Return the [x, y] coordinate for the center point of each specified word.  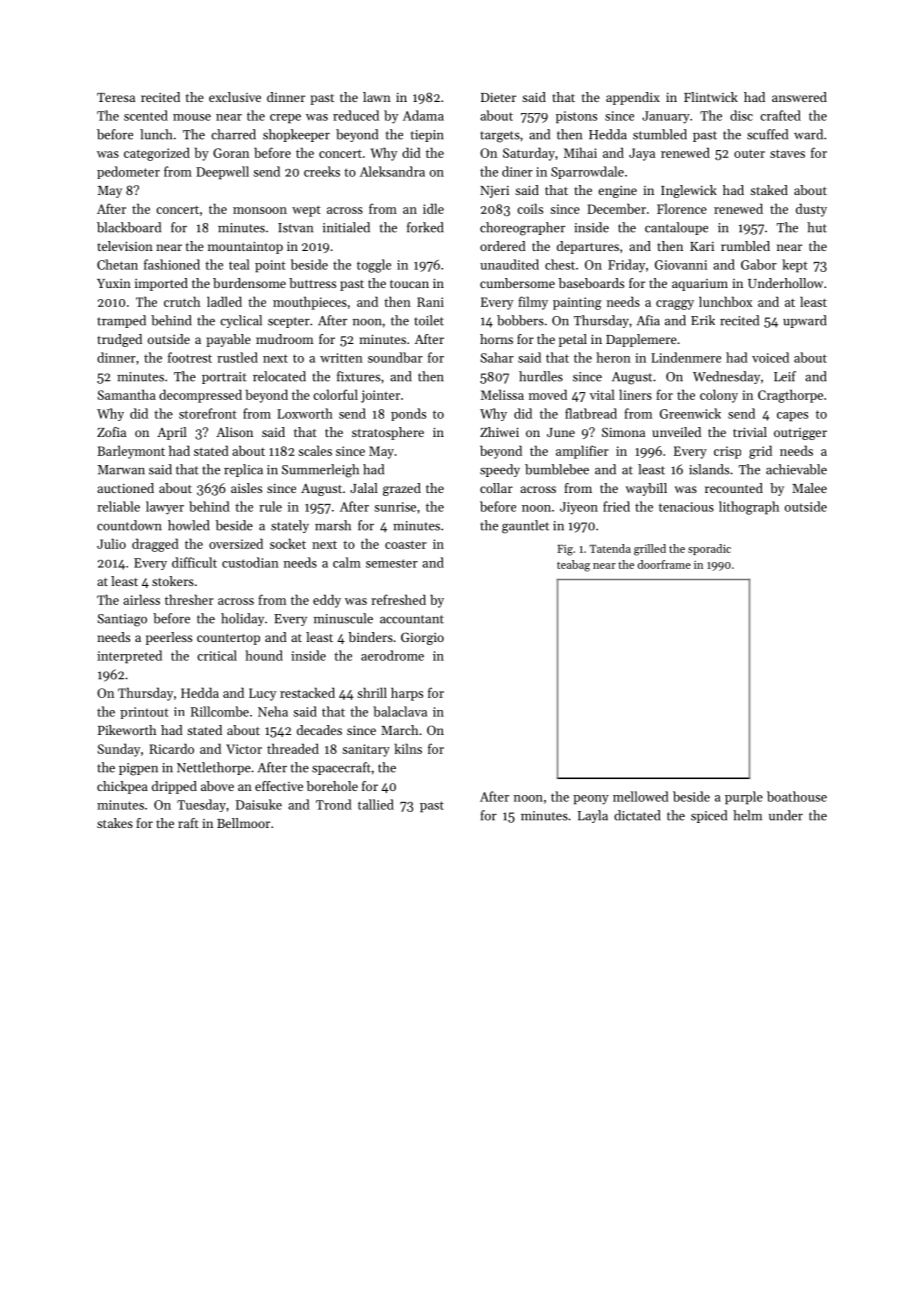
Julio [111, 543]
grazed [402, 489]
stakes [115, 823]
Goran [231, 153]
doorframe [664, 564]
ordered [503, 246]
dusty [811, 210]
